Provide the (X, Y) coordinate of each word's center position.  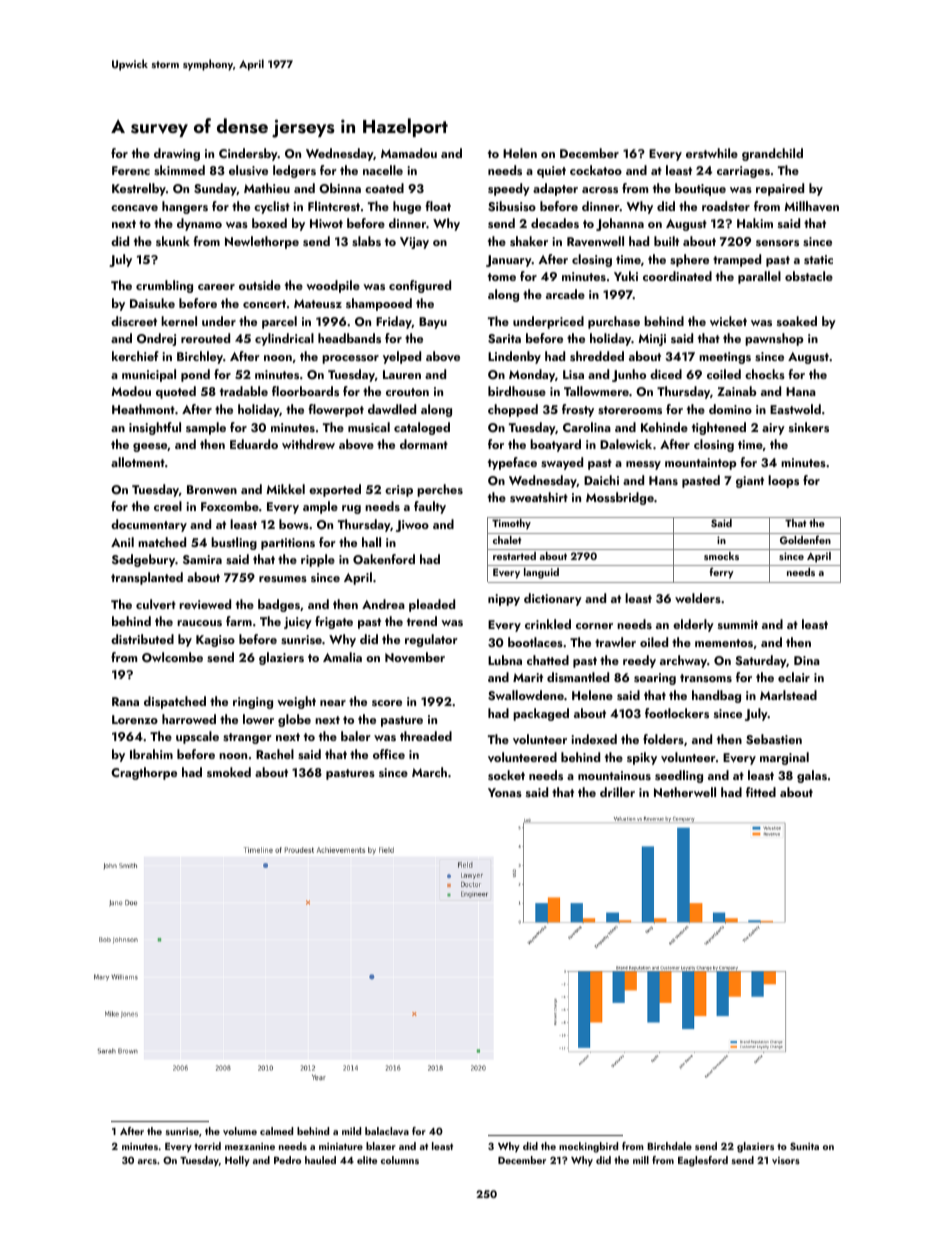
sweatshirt (539, 497)
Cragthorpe (144, 773)
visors (786, 1160)
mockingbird (588, 1147)
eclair (794, 677)
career (216, 287)
